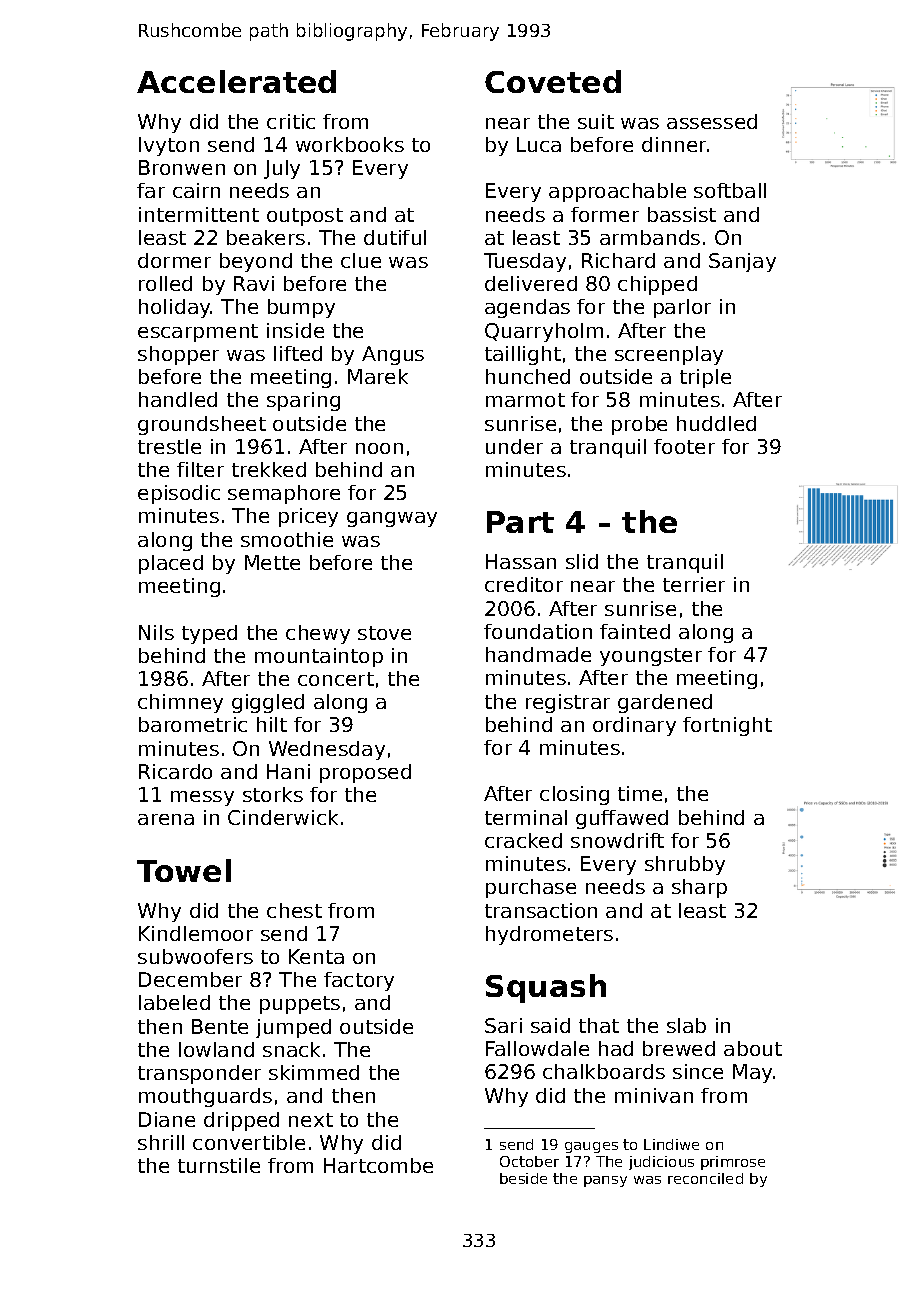 The image size is (924, 1311). What do you see at coordinates (523, 355) in the page?
I see `taillight` at bounding box center [523, 355].
